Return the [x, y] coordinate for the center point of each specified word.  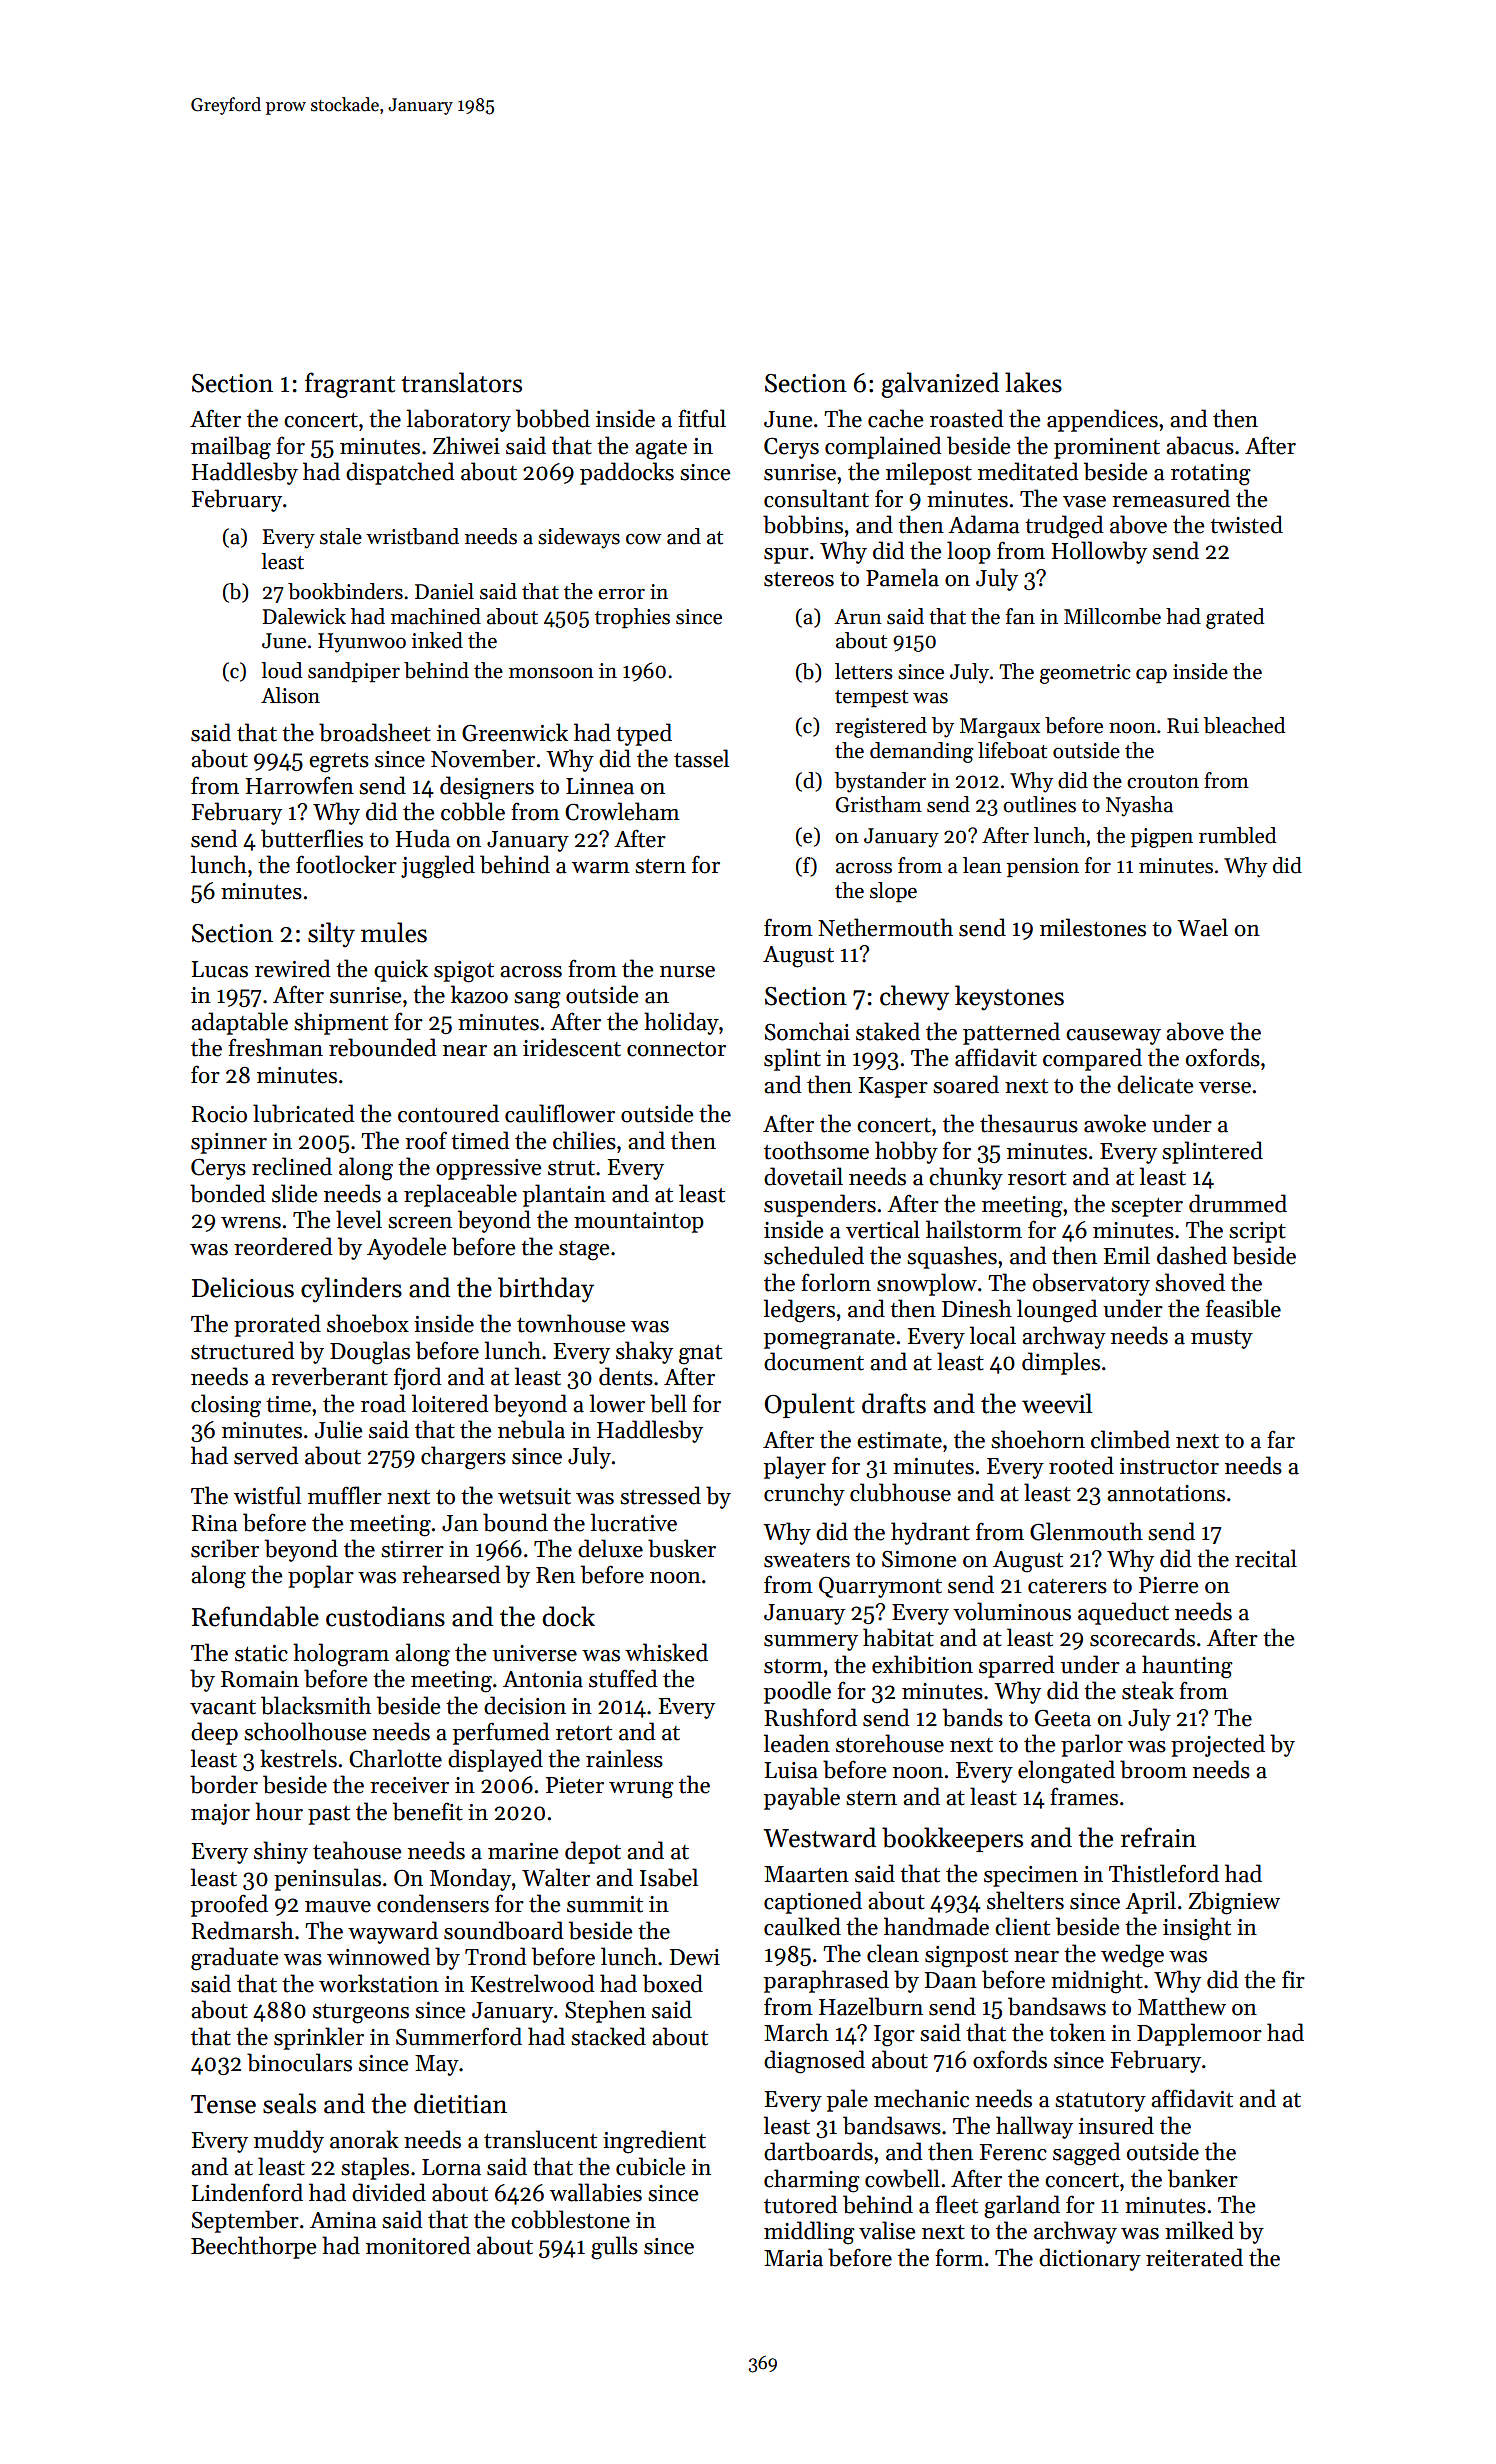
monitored [418, 2245]
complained [883, 447]
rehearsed [451, 1574]
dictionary [1090, 2259]
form [959, 2257]
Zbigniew [1234, 1903]
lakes [1033, 382]
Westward [819, 1837]
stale [341, 536]
